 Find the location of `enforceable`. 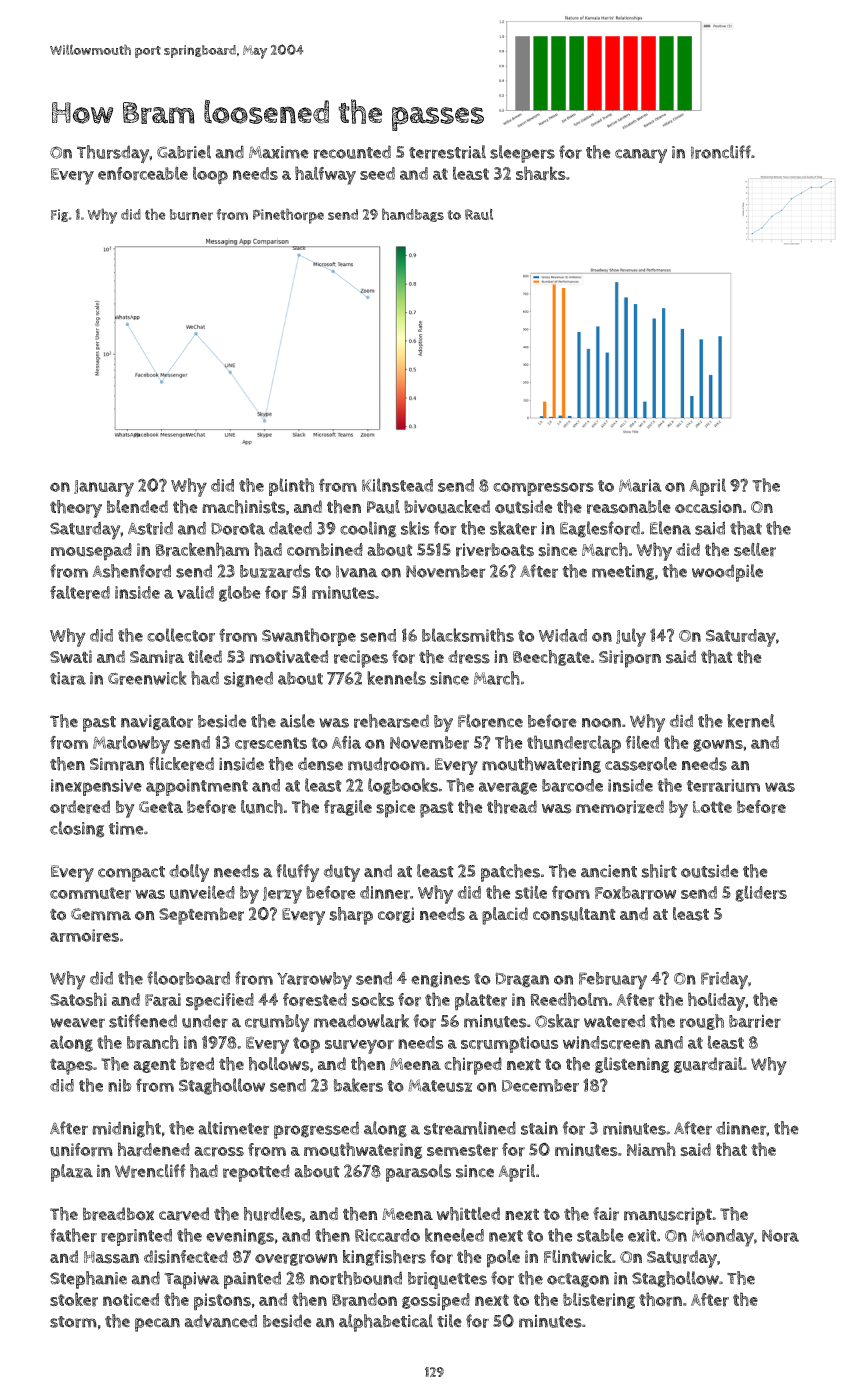

enforceable is located at coordinates (143, 173).
